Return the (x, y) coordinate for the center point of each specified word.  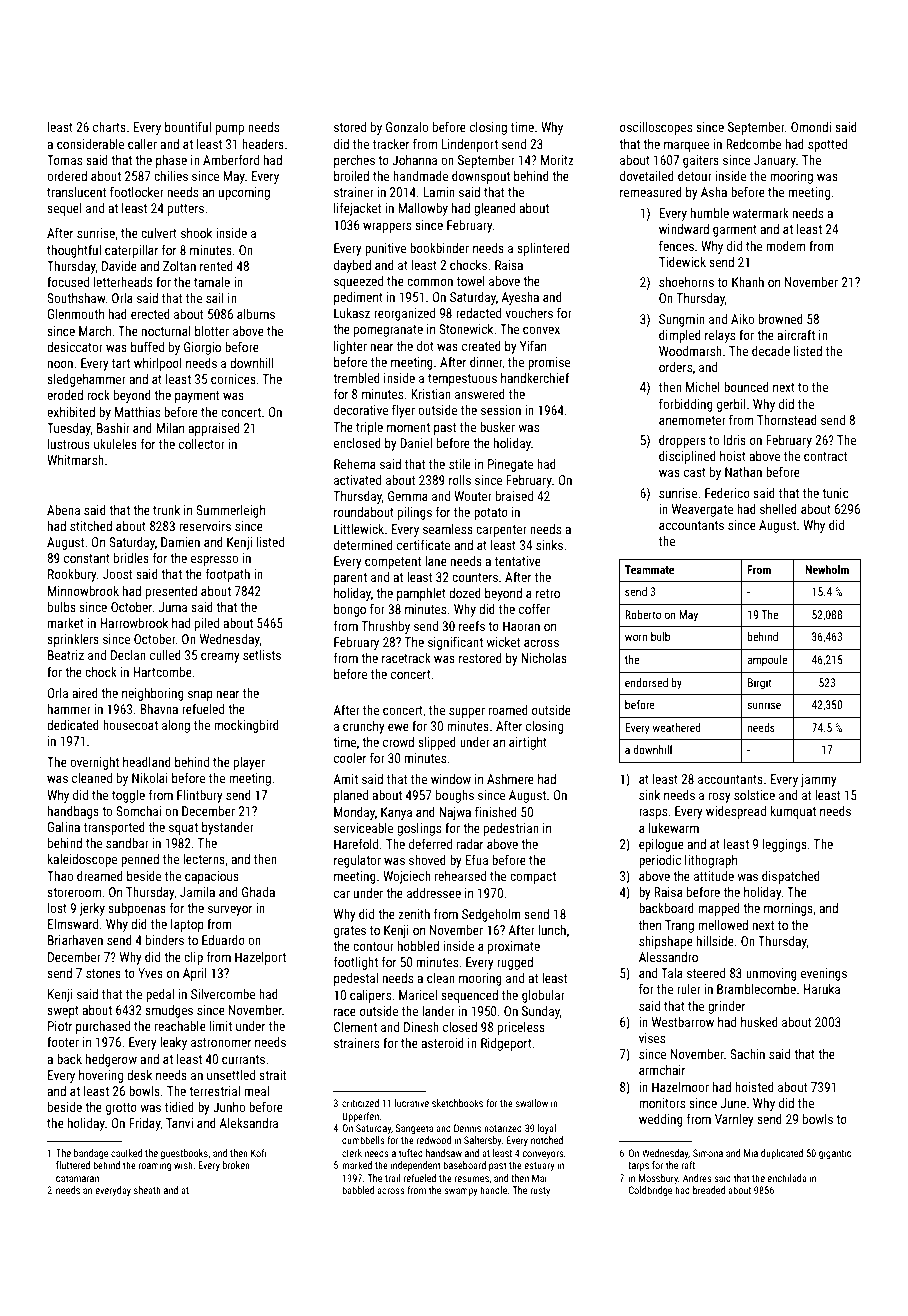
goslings (419, 829)
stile (460, 464)
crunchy (363, 727)
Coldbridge (650, 1191)
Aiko (742, 319)
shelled (778, 509)
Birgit (760, 684)
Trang (679, 926)
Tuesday (69, 429)
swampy (461, 1192)
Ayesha (520, 298)
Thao (60, 876)
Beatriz (66, 655)
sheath (147, 1190)
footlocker (137, 192)
